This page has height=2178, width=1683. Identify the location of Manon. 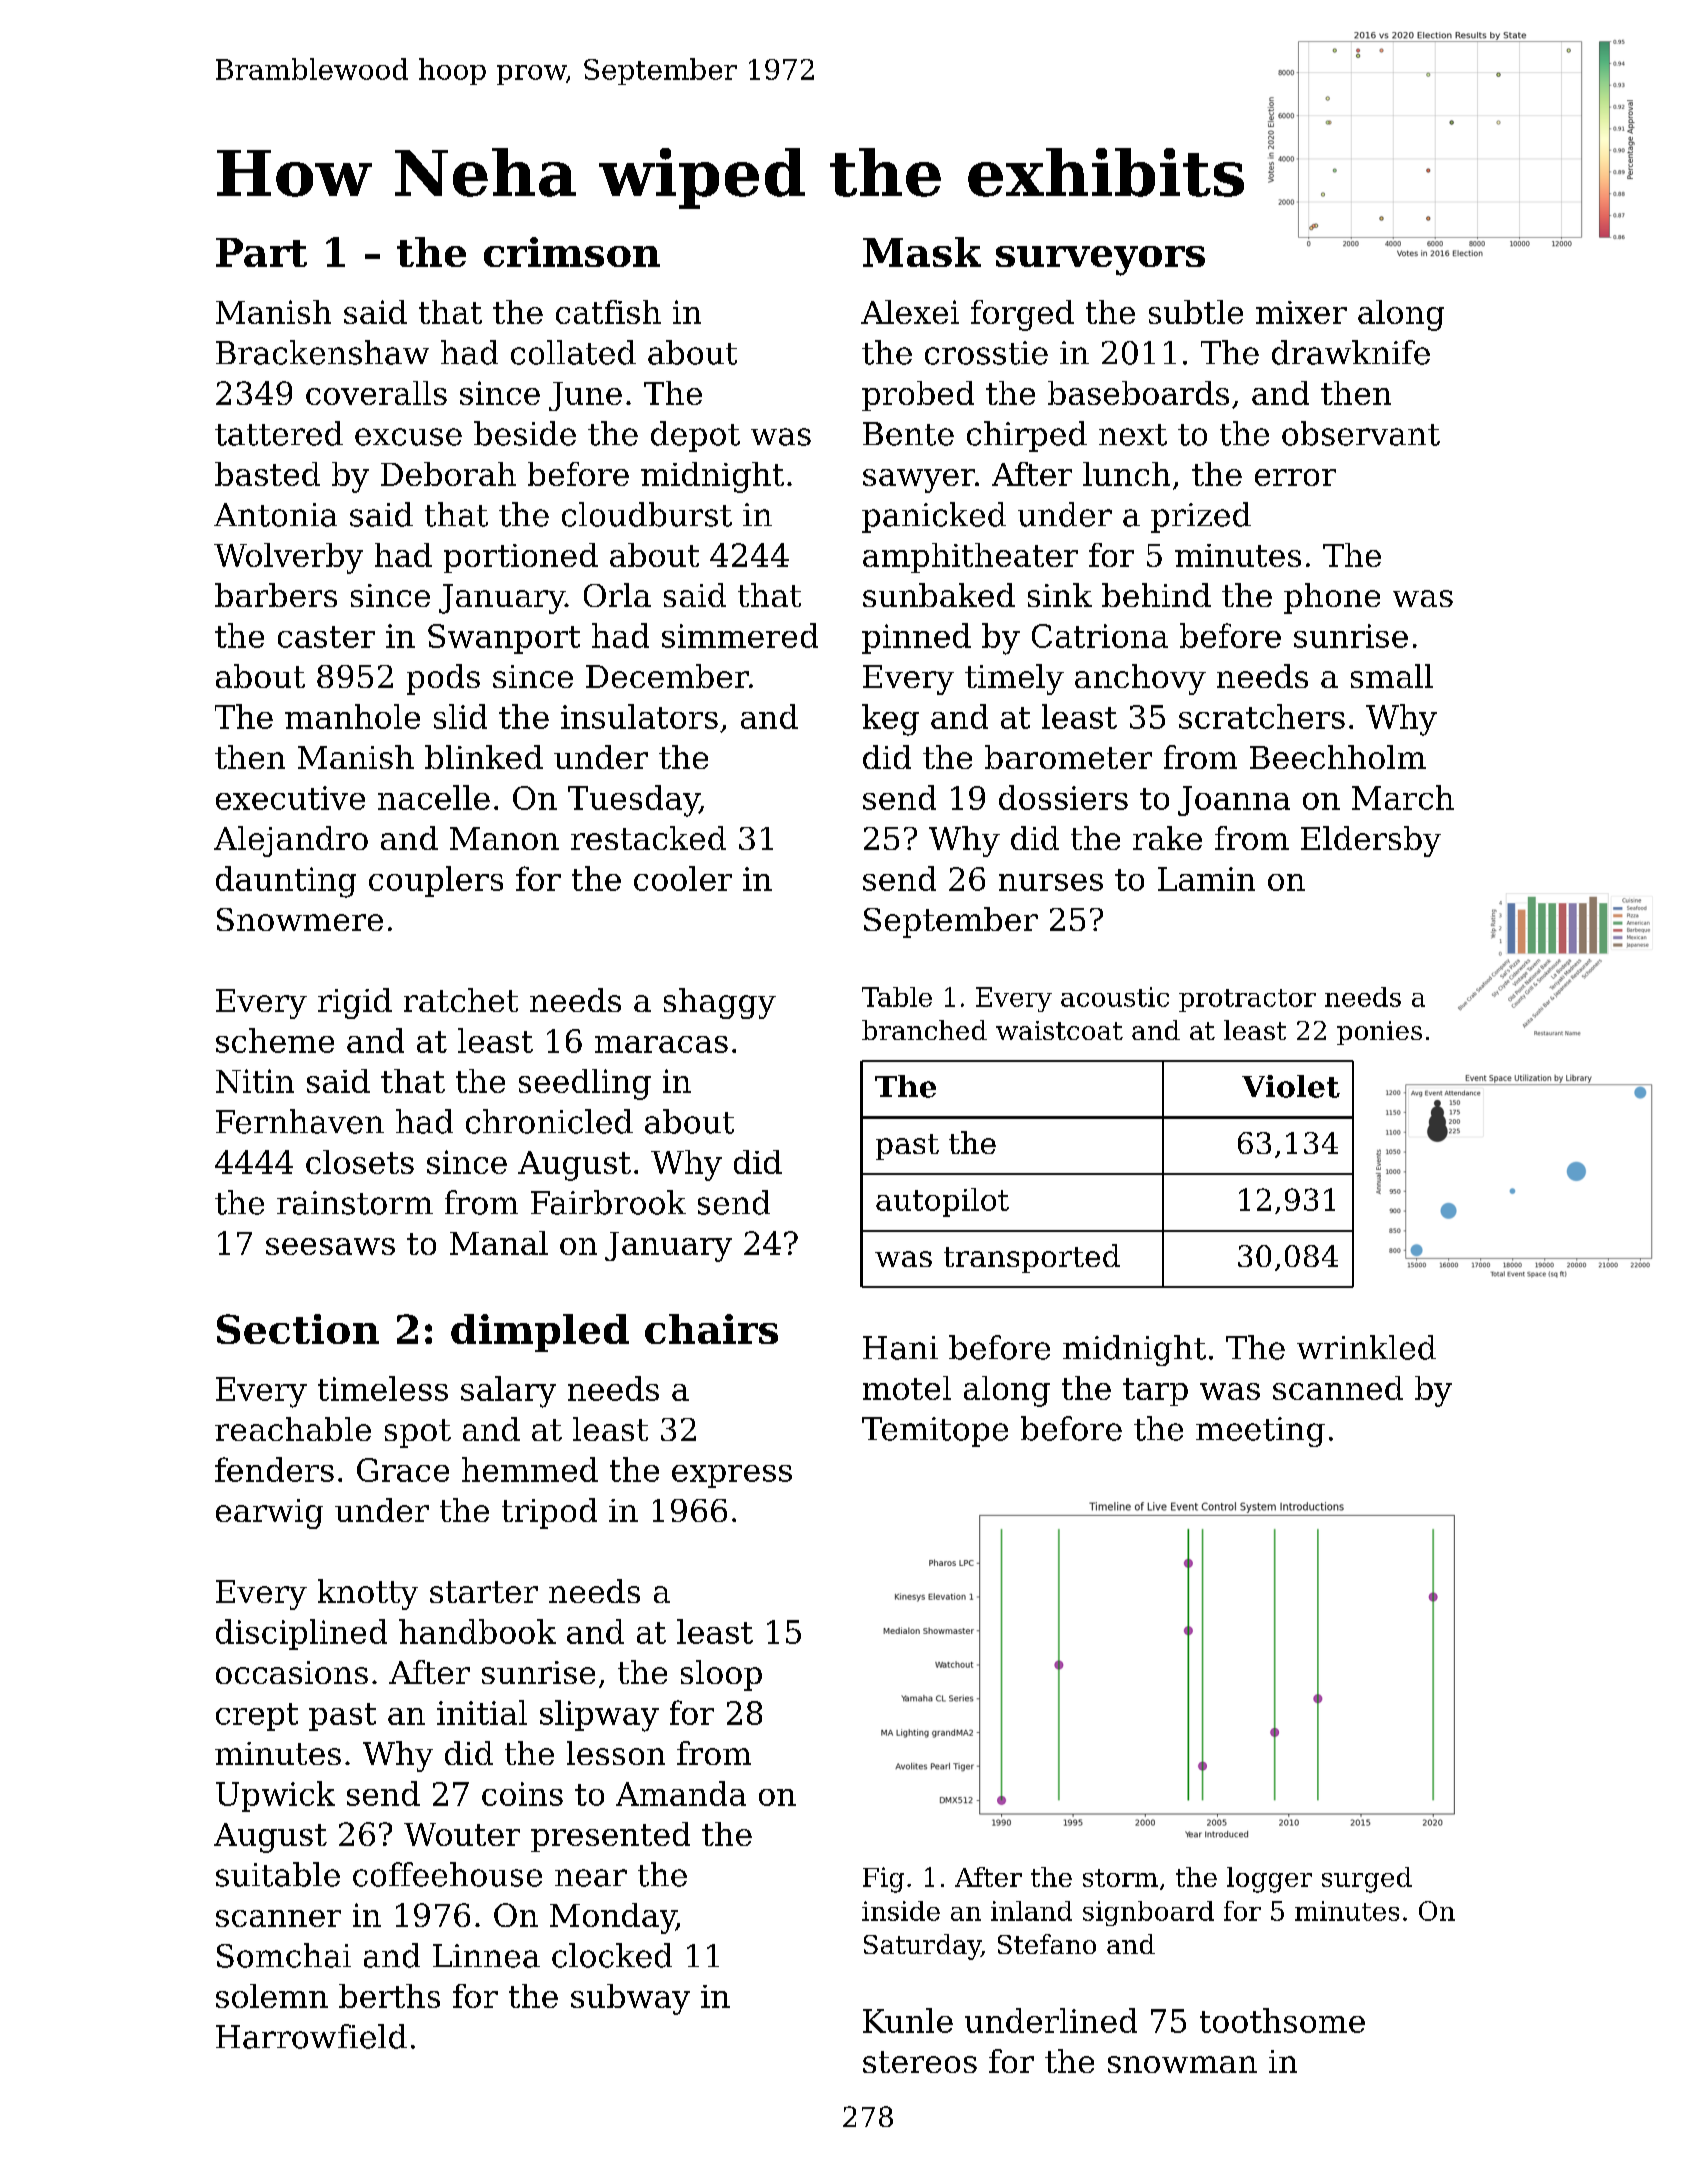
(504, 838).
